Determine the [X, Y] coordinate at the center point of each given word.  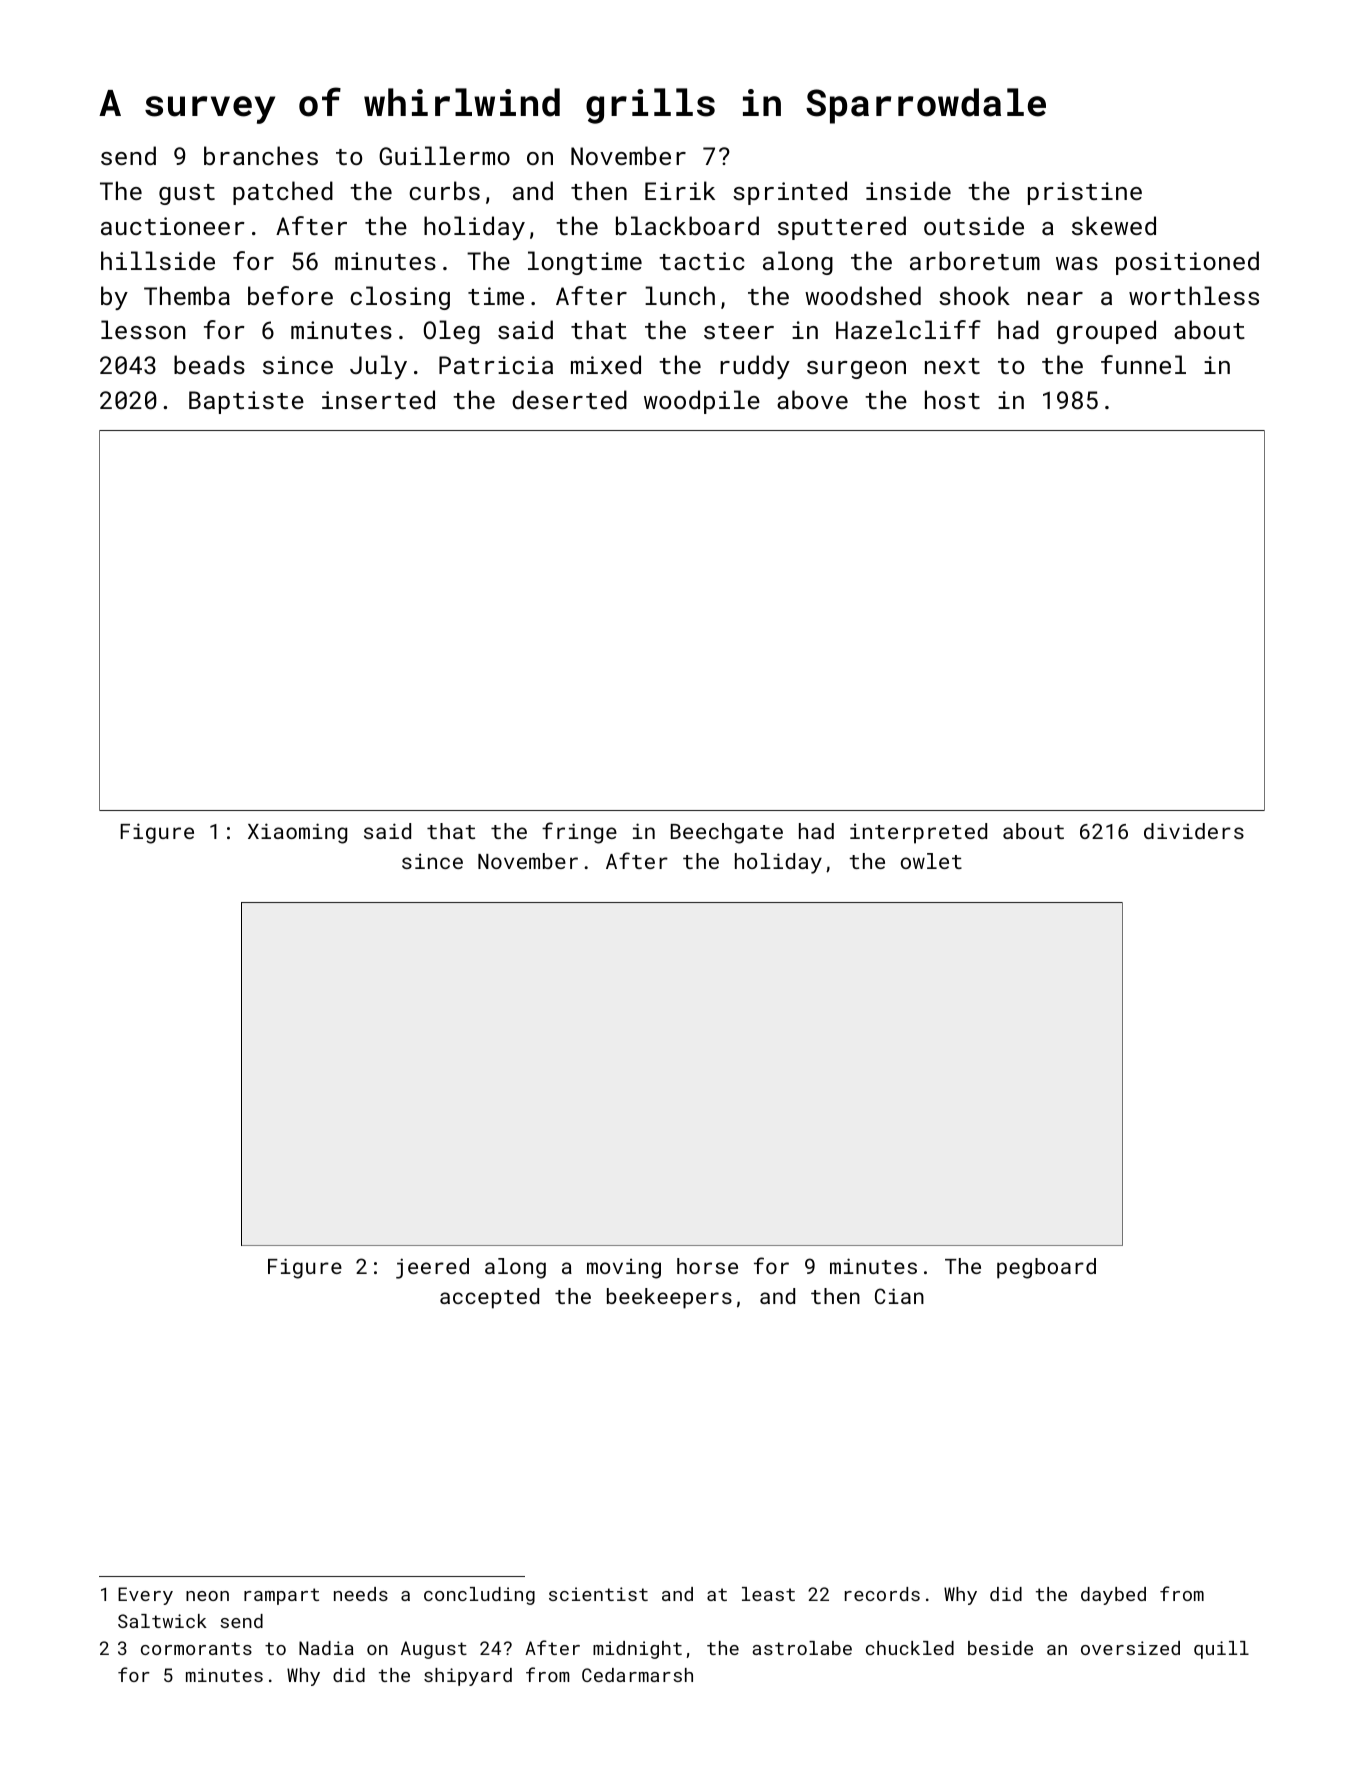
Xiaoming [297, 833]
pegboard [1046, 1268]
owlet [931, 861]
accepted [489, 1298]
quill [1221, 1650]
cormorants [196, 1648]
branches [261, 155]
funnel [1143, 364]
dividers [1194, 831]
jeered [432, 1268]
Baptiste [246, 402]
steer [739, 331]
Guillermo [444, 155]
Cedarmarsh [637, 1675]
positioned [1187, 263]
